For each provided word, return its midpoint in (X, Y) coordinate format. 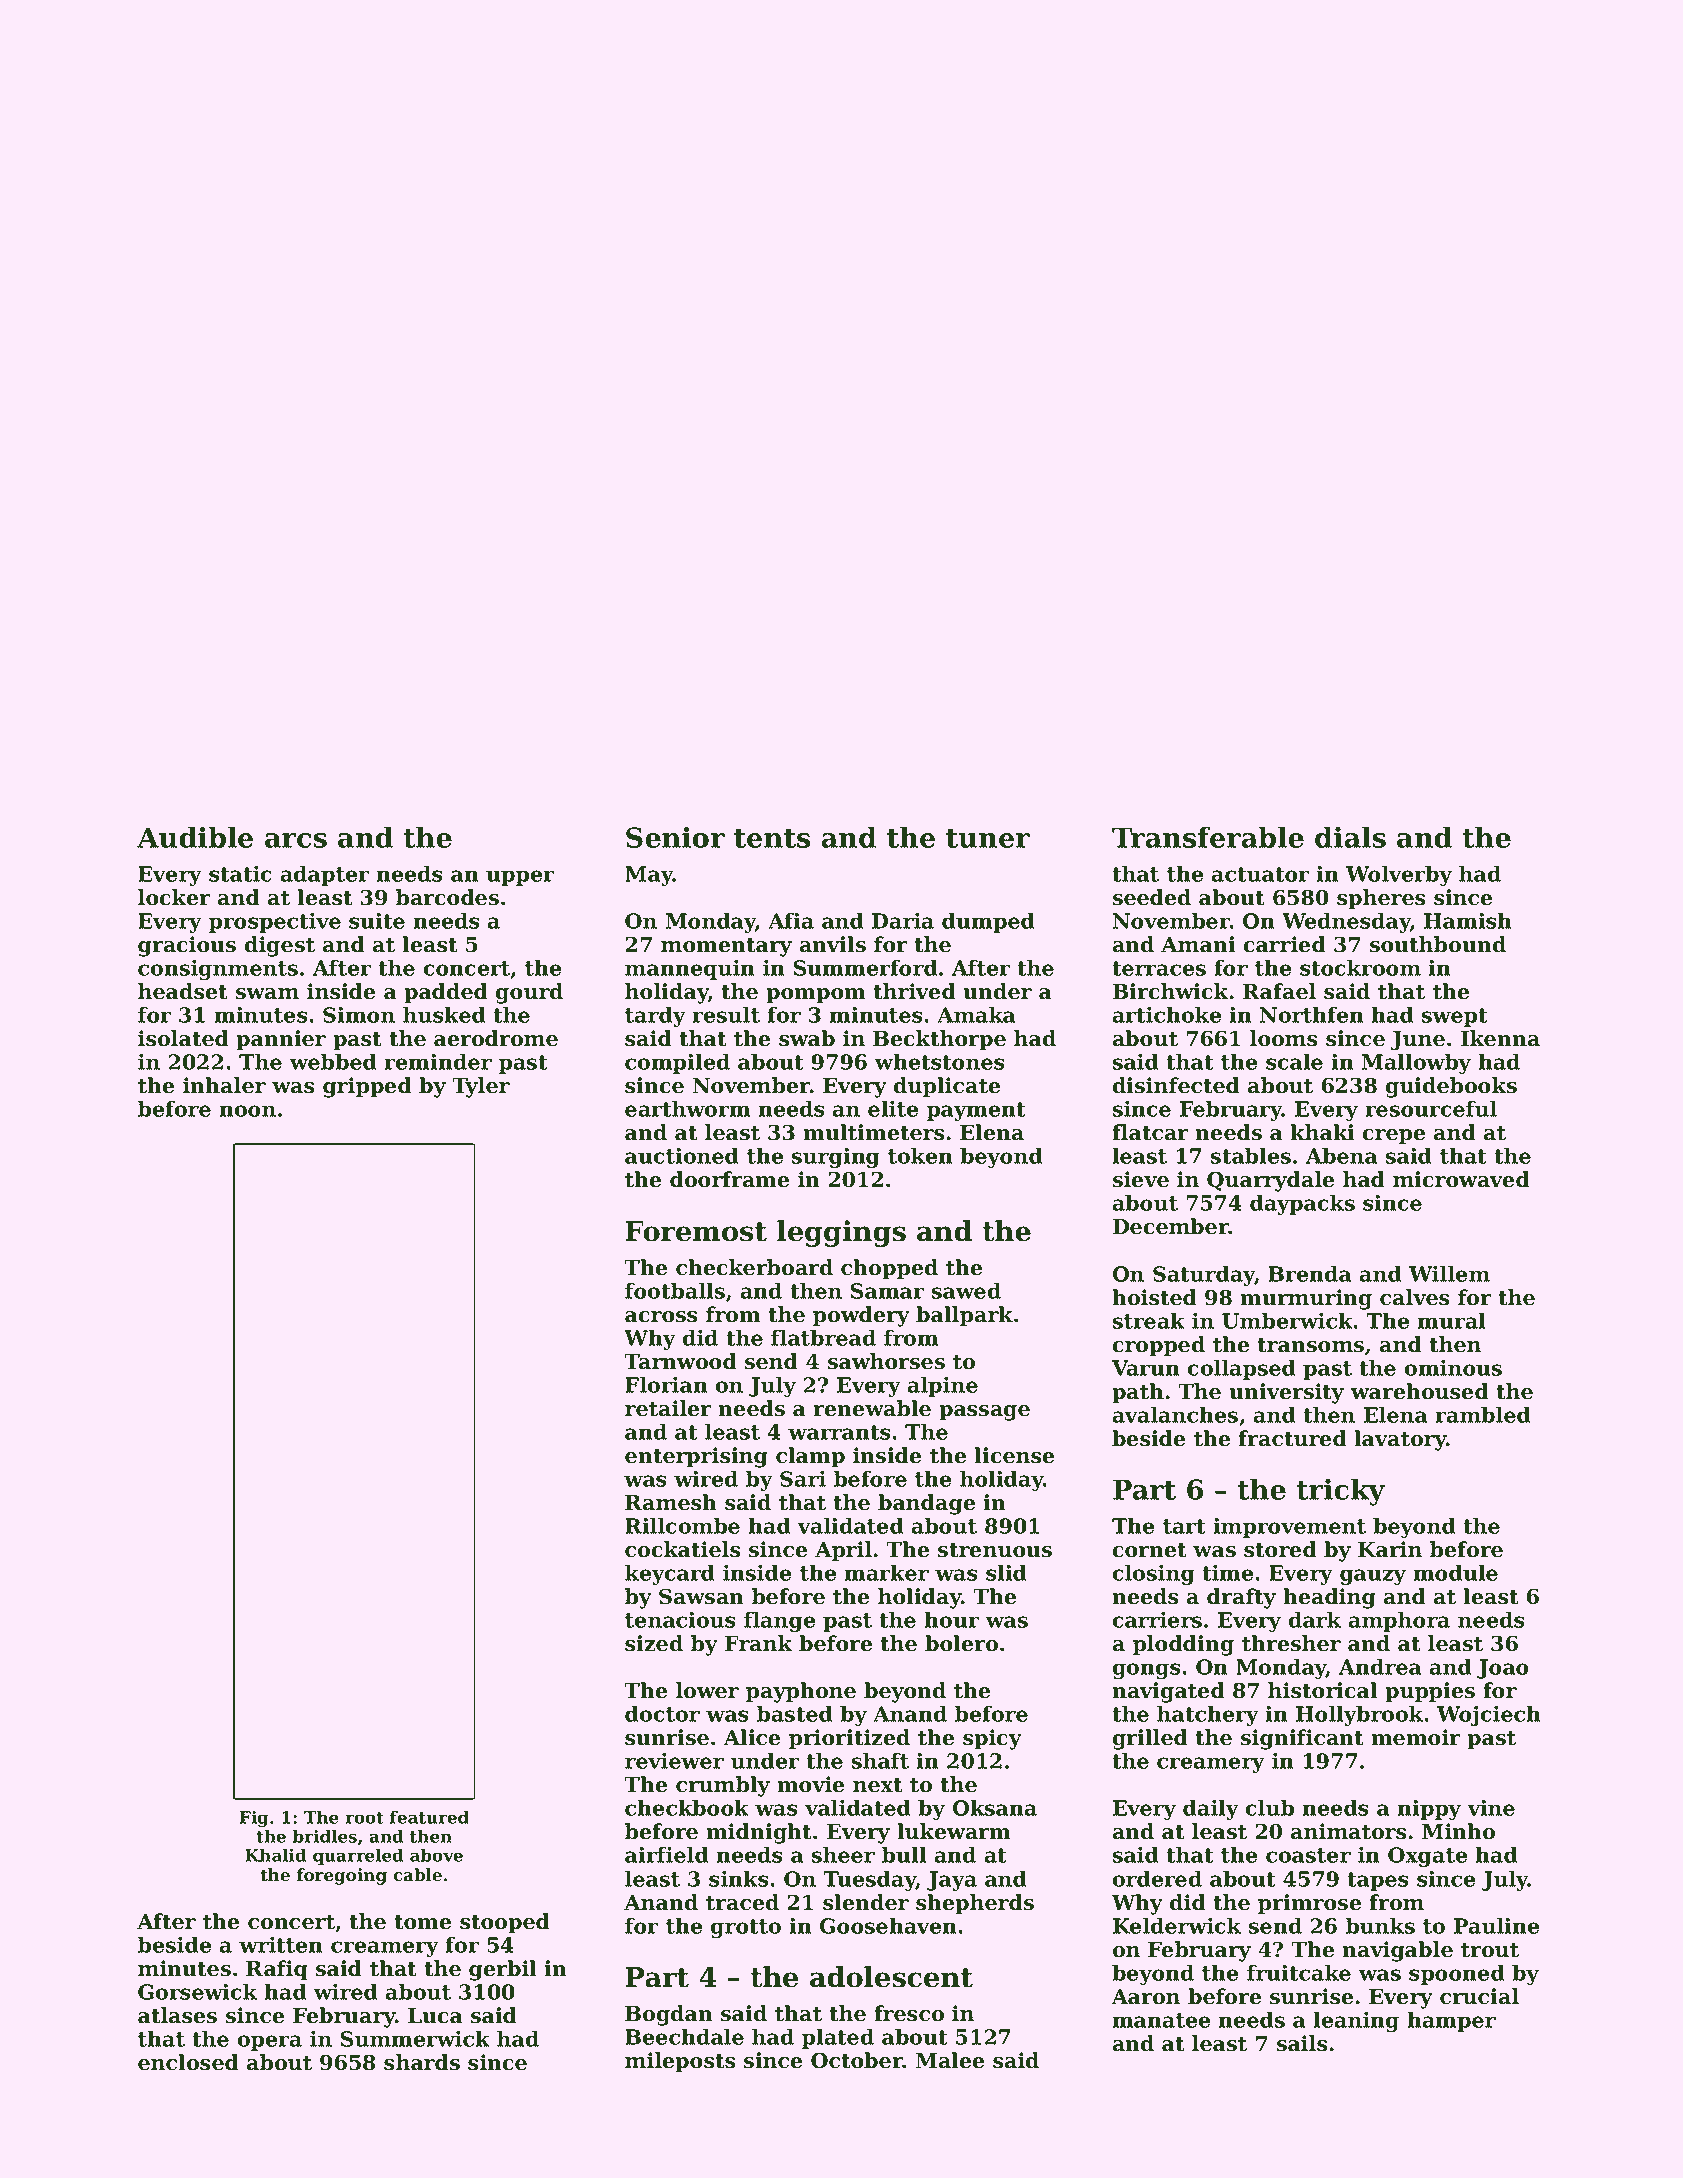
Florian (666, 1385)
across (661, 1317)
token (920, 1156)
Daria (903, 921)
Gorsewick (197, 1992)
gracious (187, 946)
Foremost (696, 1231)
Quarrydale (1270, 1181)
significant (1302, 1739)
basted (795, 1714)
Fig (254, 1819)
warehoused (1420, 1391)
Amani (1198, 944)
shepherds (975, 1904)
